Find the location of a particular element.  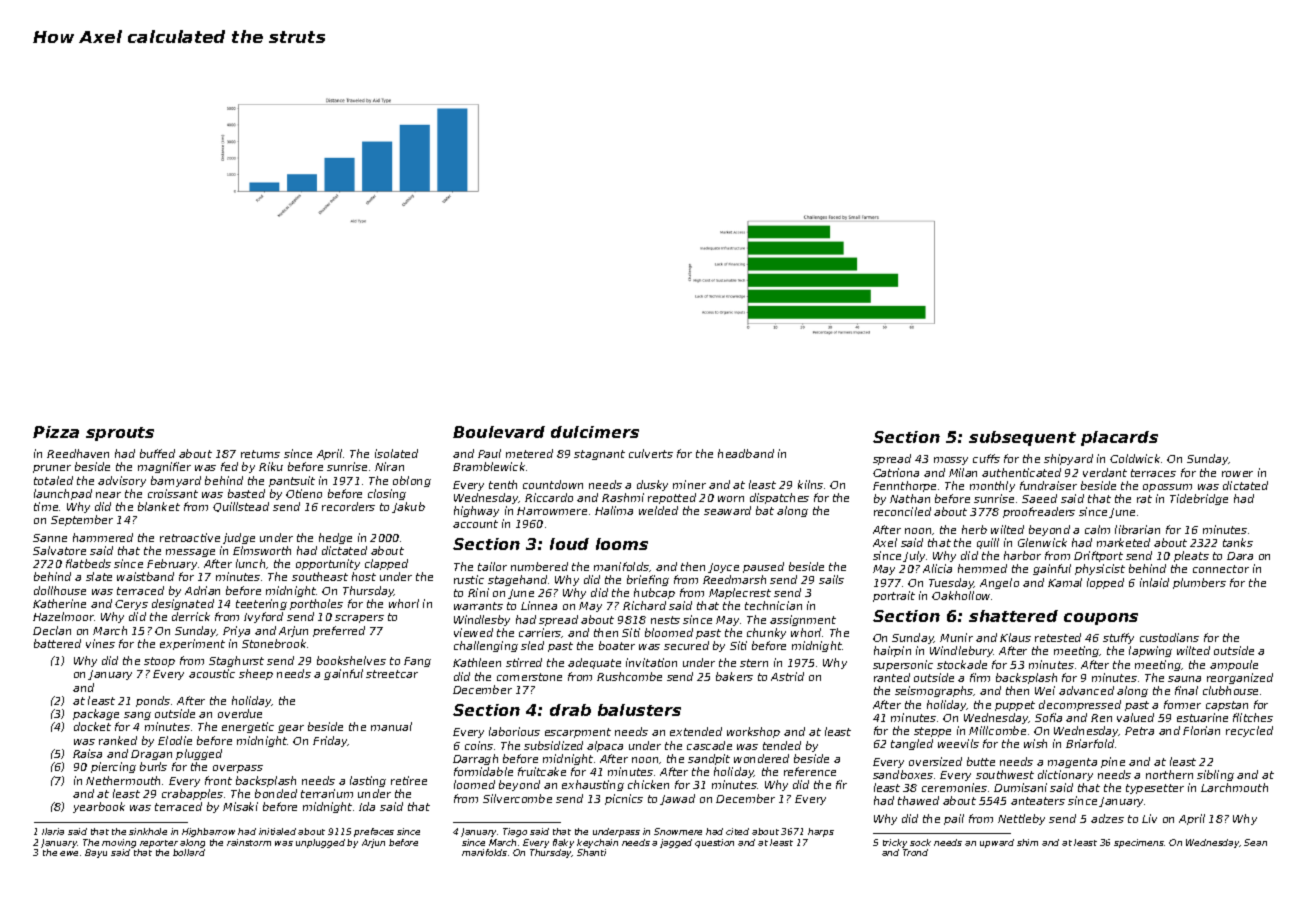

rower is located at coordinates (1237, 474).
